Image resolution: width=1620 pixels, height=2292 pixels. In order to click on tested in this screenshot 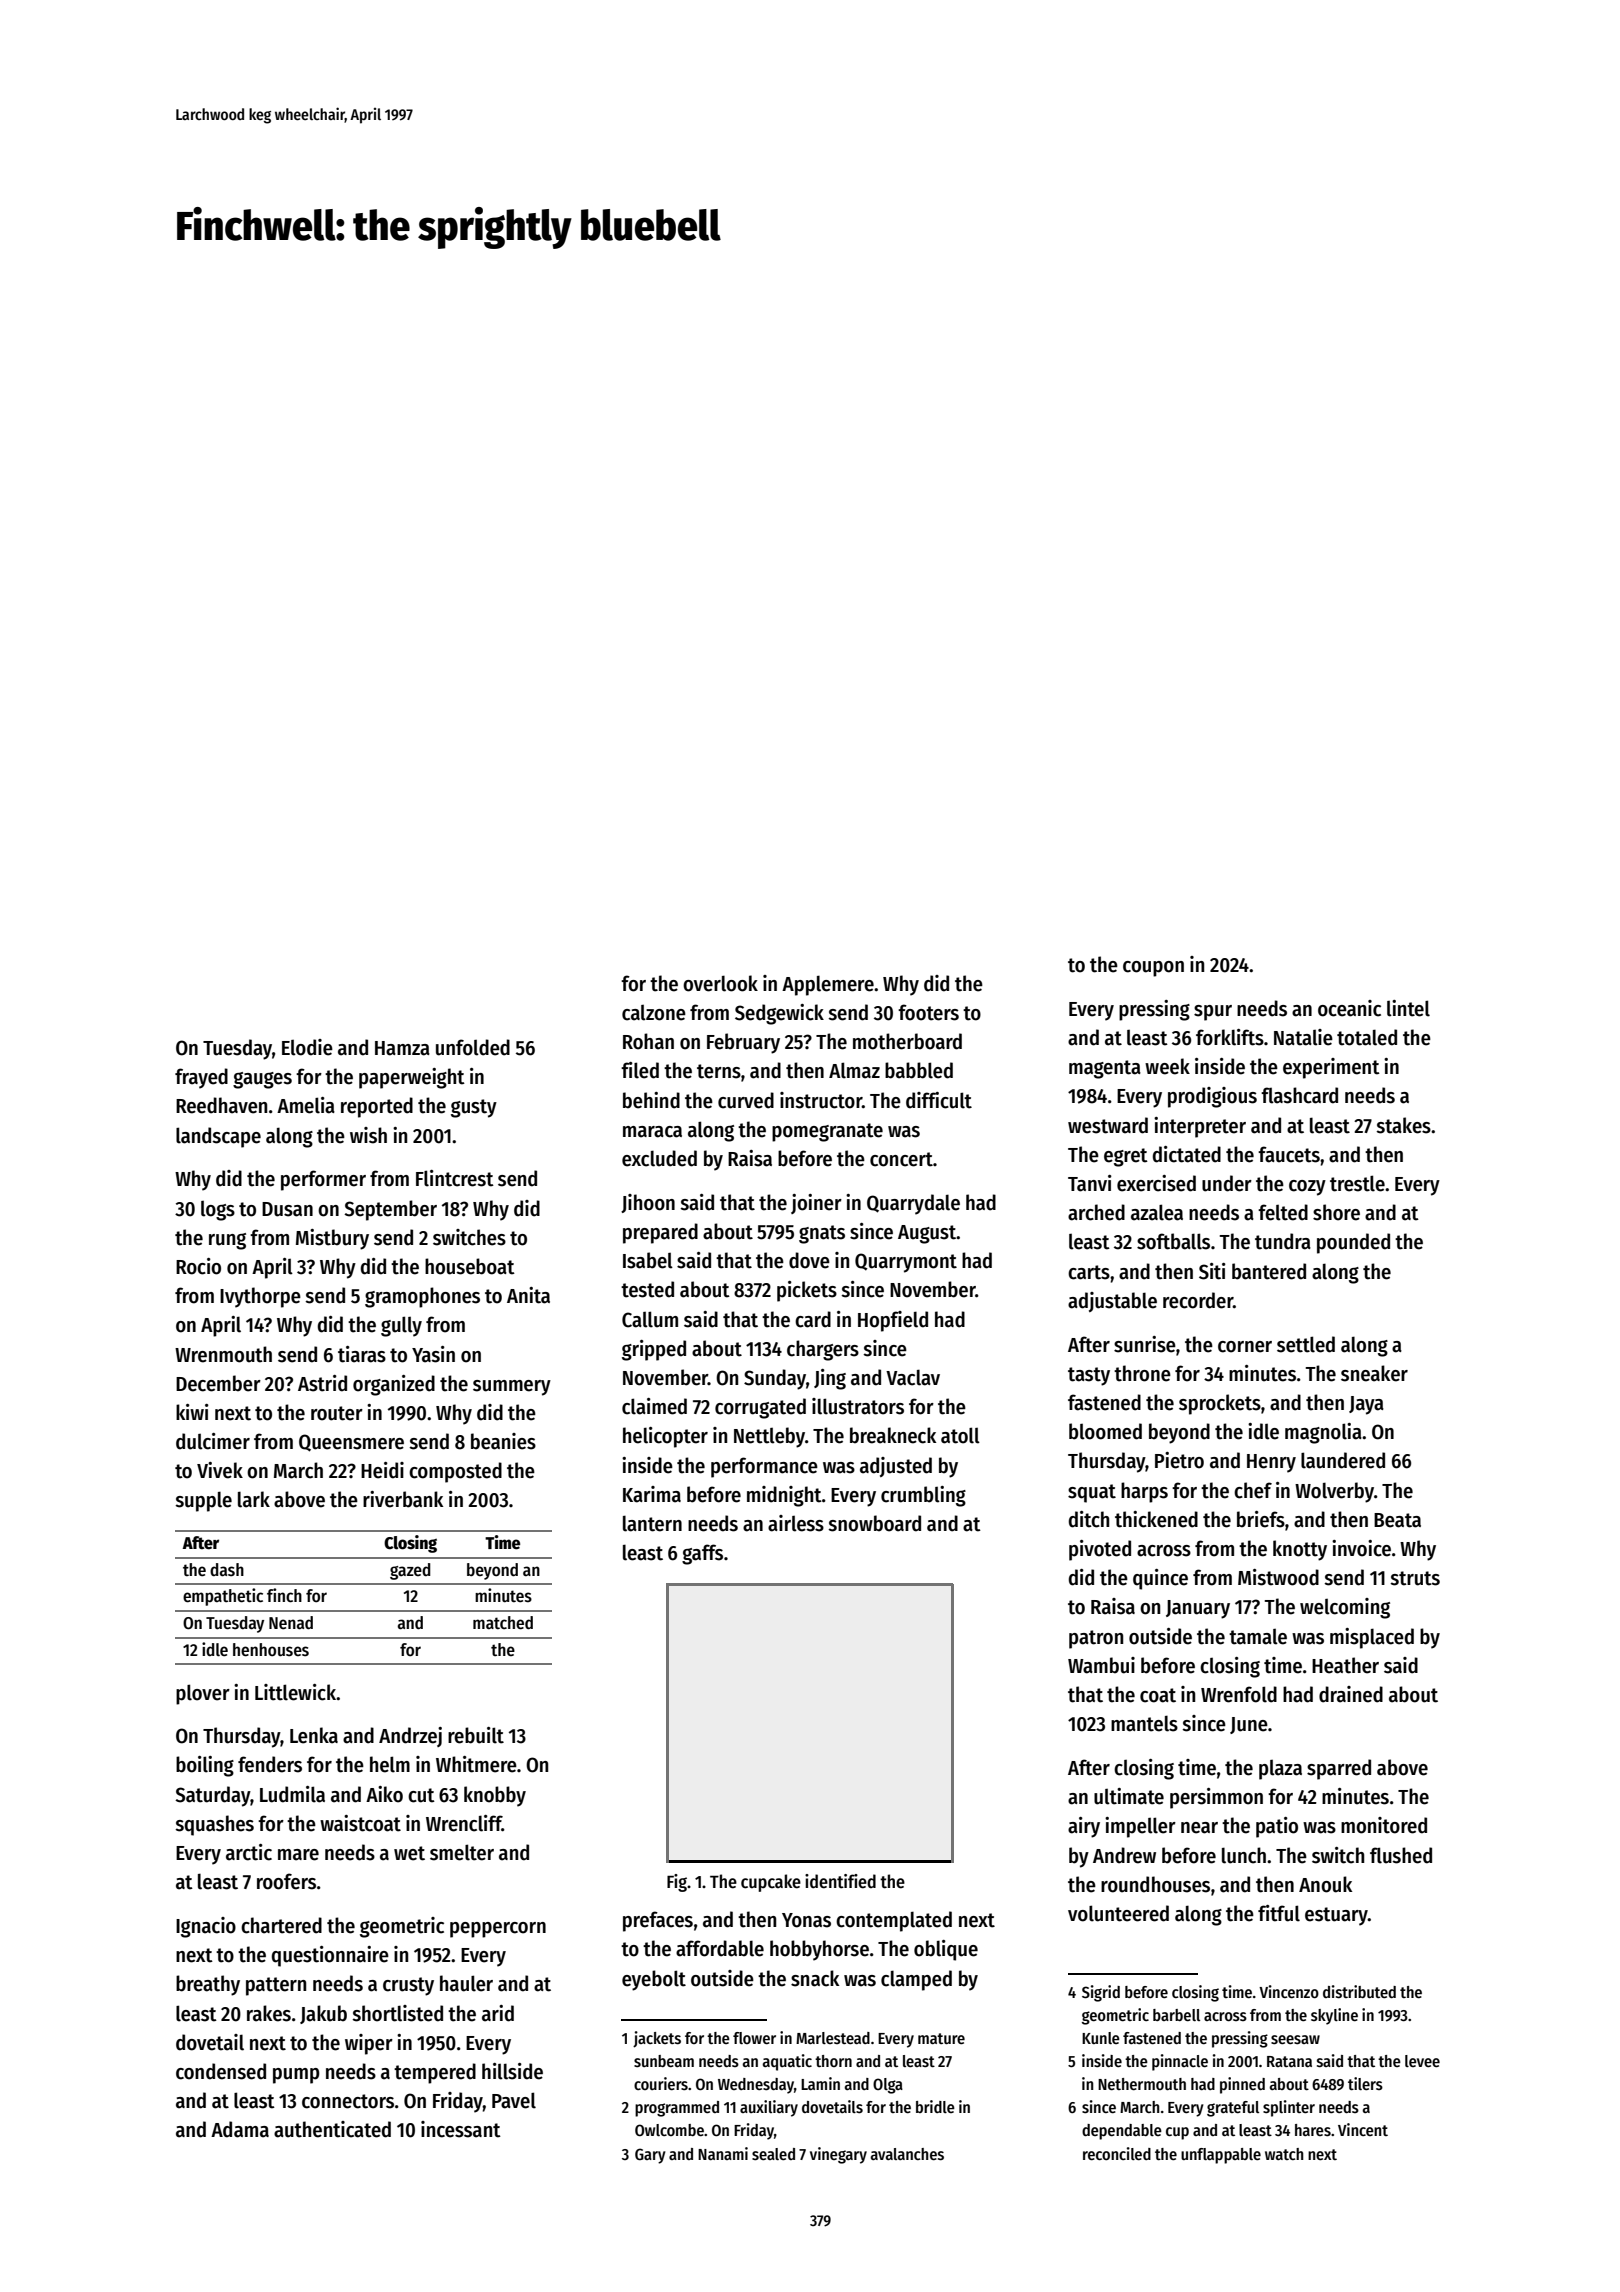, I will do `click(647, 1289)`.
